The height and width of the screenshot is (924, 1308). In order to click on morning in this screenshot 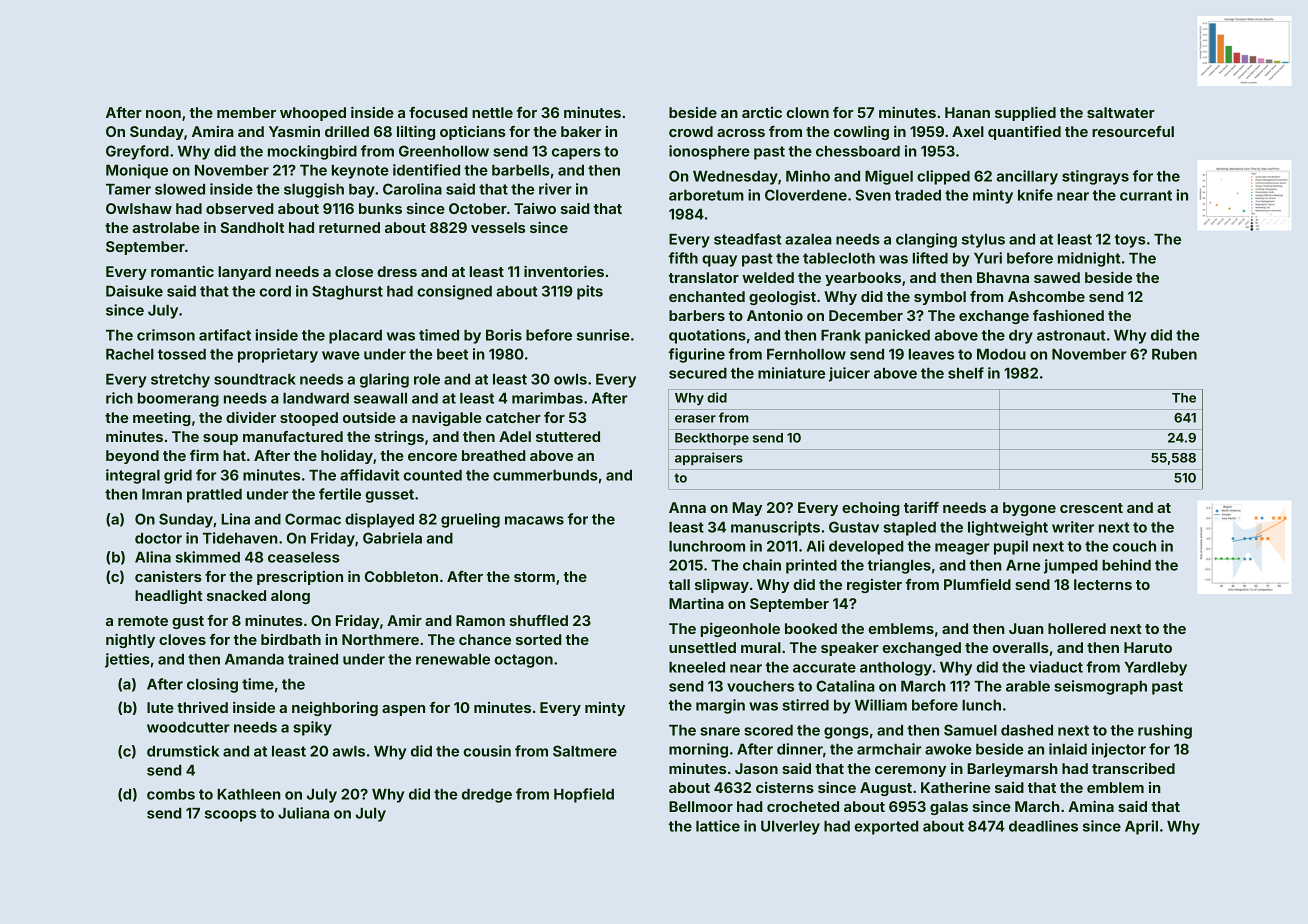, I will do `click(698, 750)`.
